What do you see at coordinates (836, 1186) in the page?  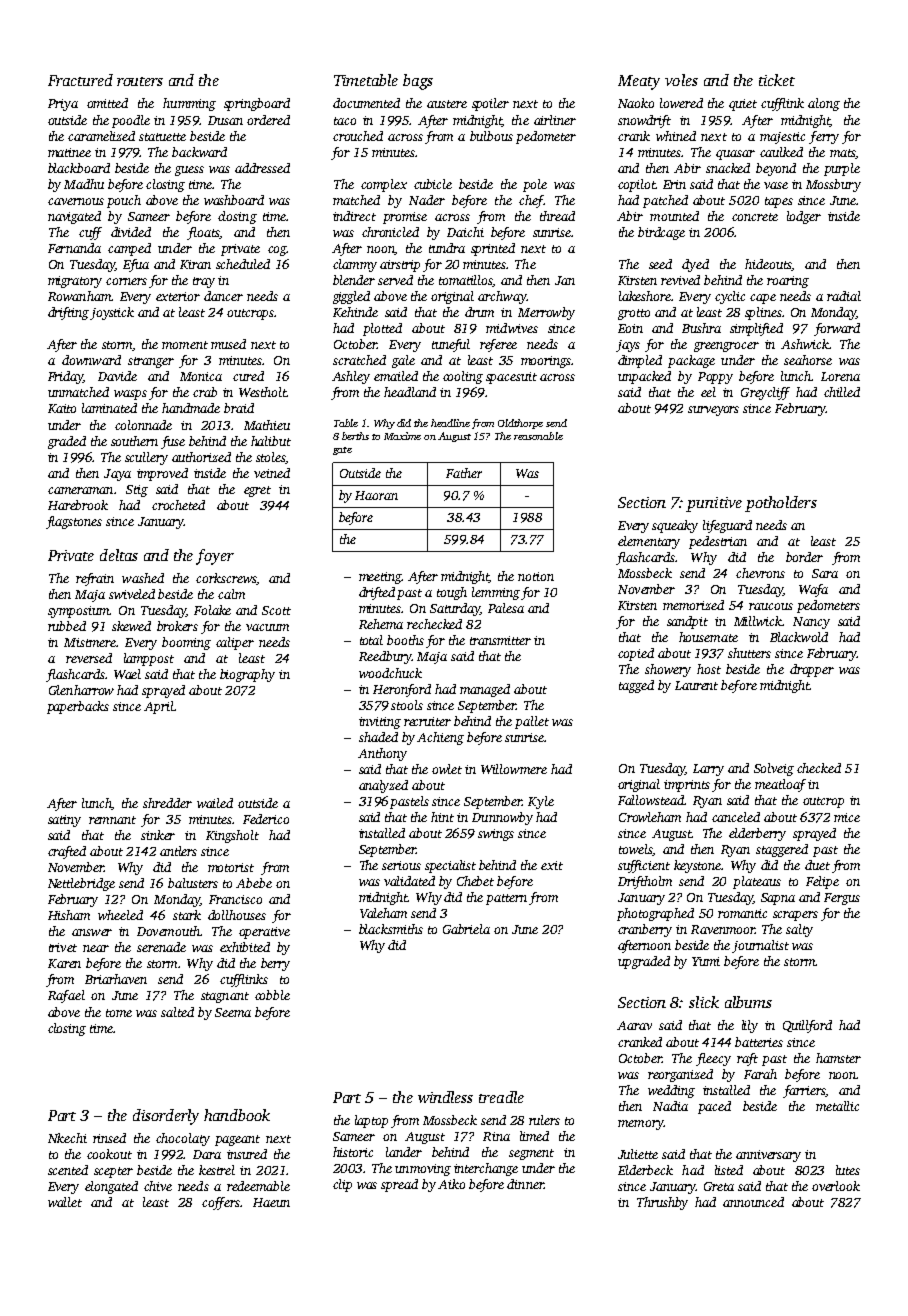 I see `overlook` at bounding box center [836, 1186].
